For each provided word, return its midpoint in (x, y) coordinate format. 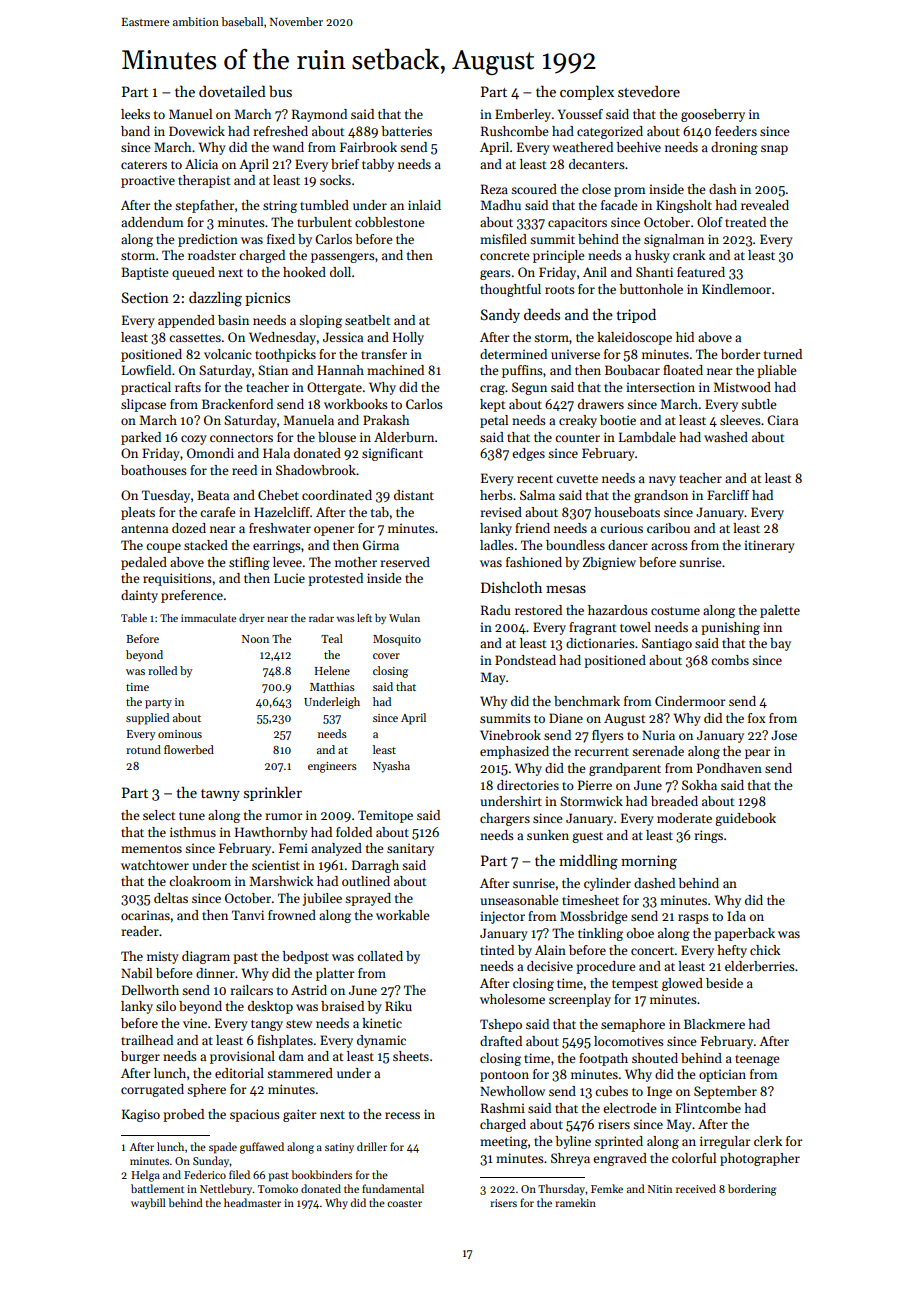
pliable (776, 371)
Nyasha (391, 767)
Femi (293, 848)
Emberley (523, 115)
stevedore (649, 91)
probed (183, 1115)
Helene (332, 670)
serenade (658, 751)
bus (280, 91)
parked (141, 438)
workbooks (356, 404)
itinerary (769, 546)
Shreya (570, 1159)
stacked (206, 545)
